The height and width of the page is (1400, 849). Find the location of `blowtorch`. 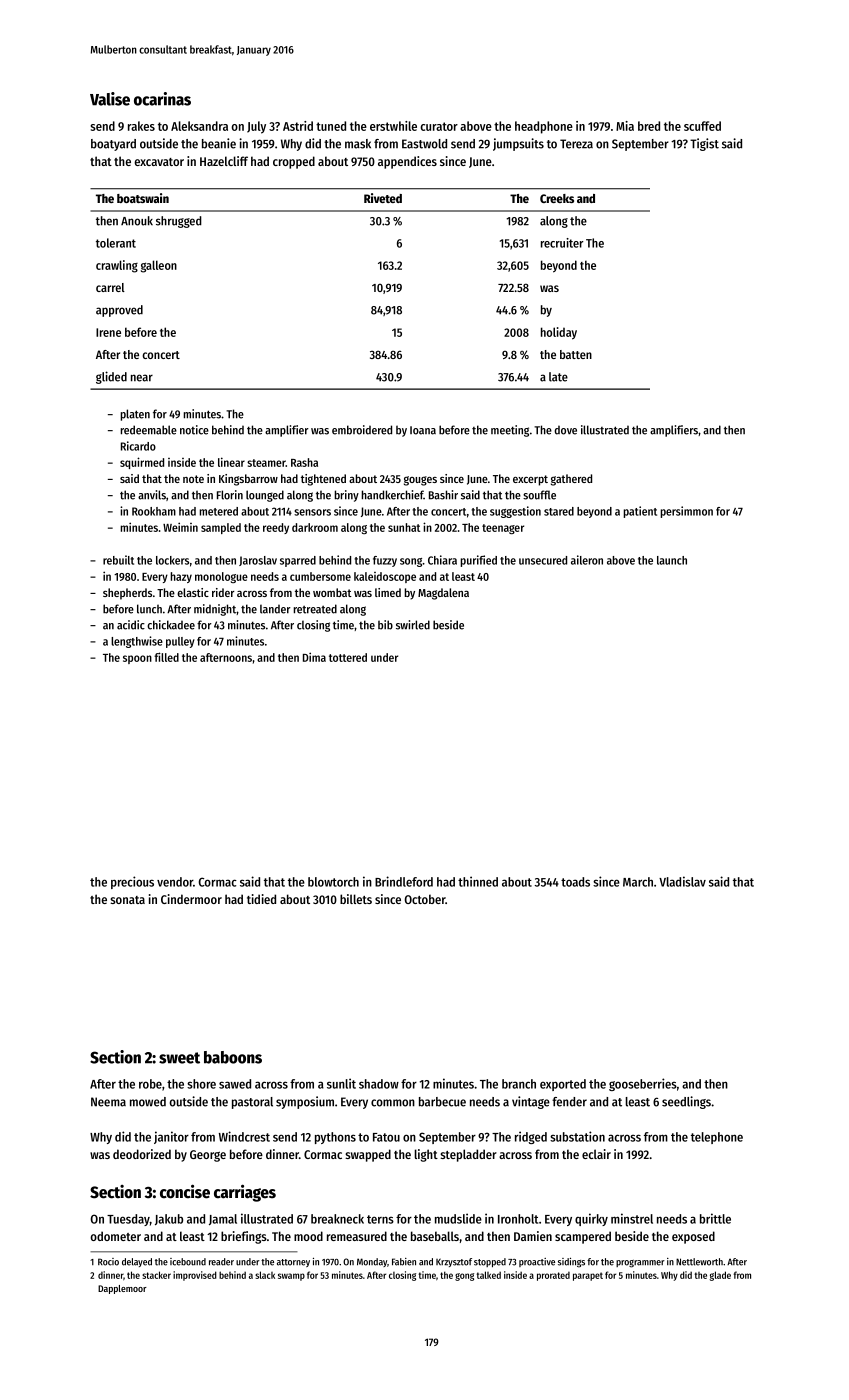

blowtorch is located at coordinates (333, 882).
